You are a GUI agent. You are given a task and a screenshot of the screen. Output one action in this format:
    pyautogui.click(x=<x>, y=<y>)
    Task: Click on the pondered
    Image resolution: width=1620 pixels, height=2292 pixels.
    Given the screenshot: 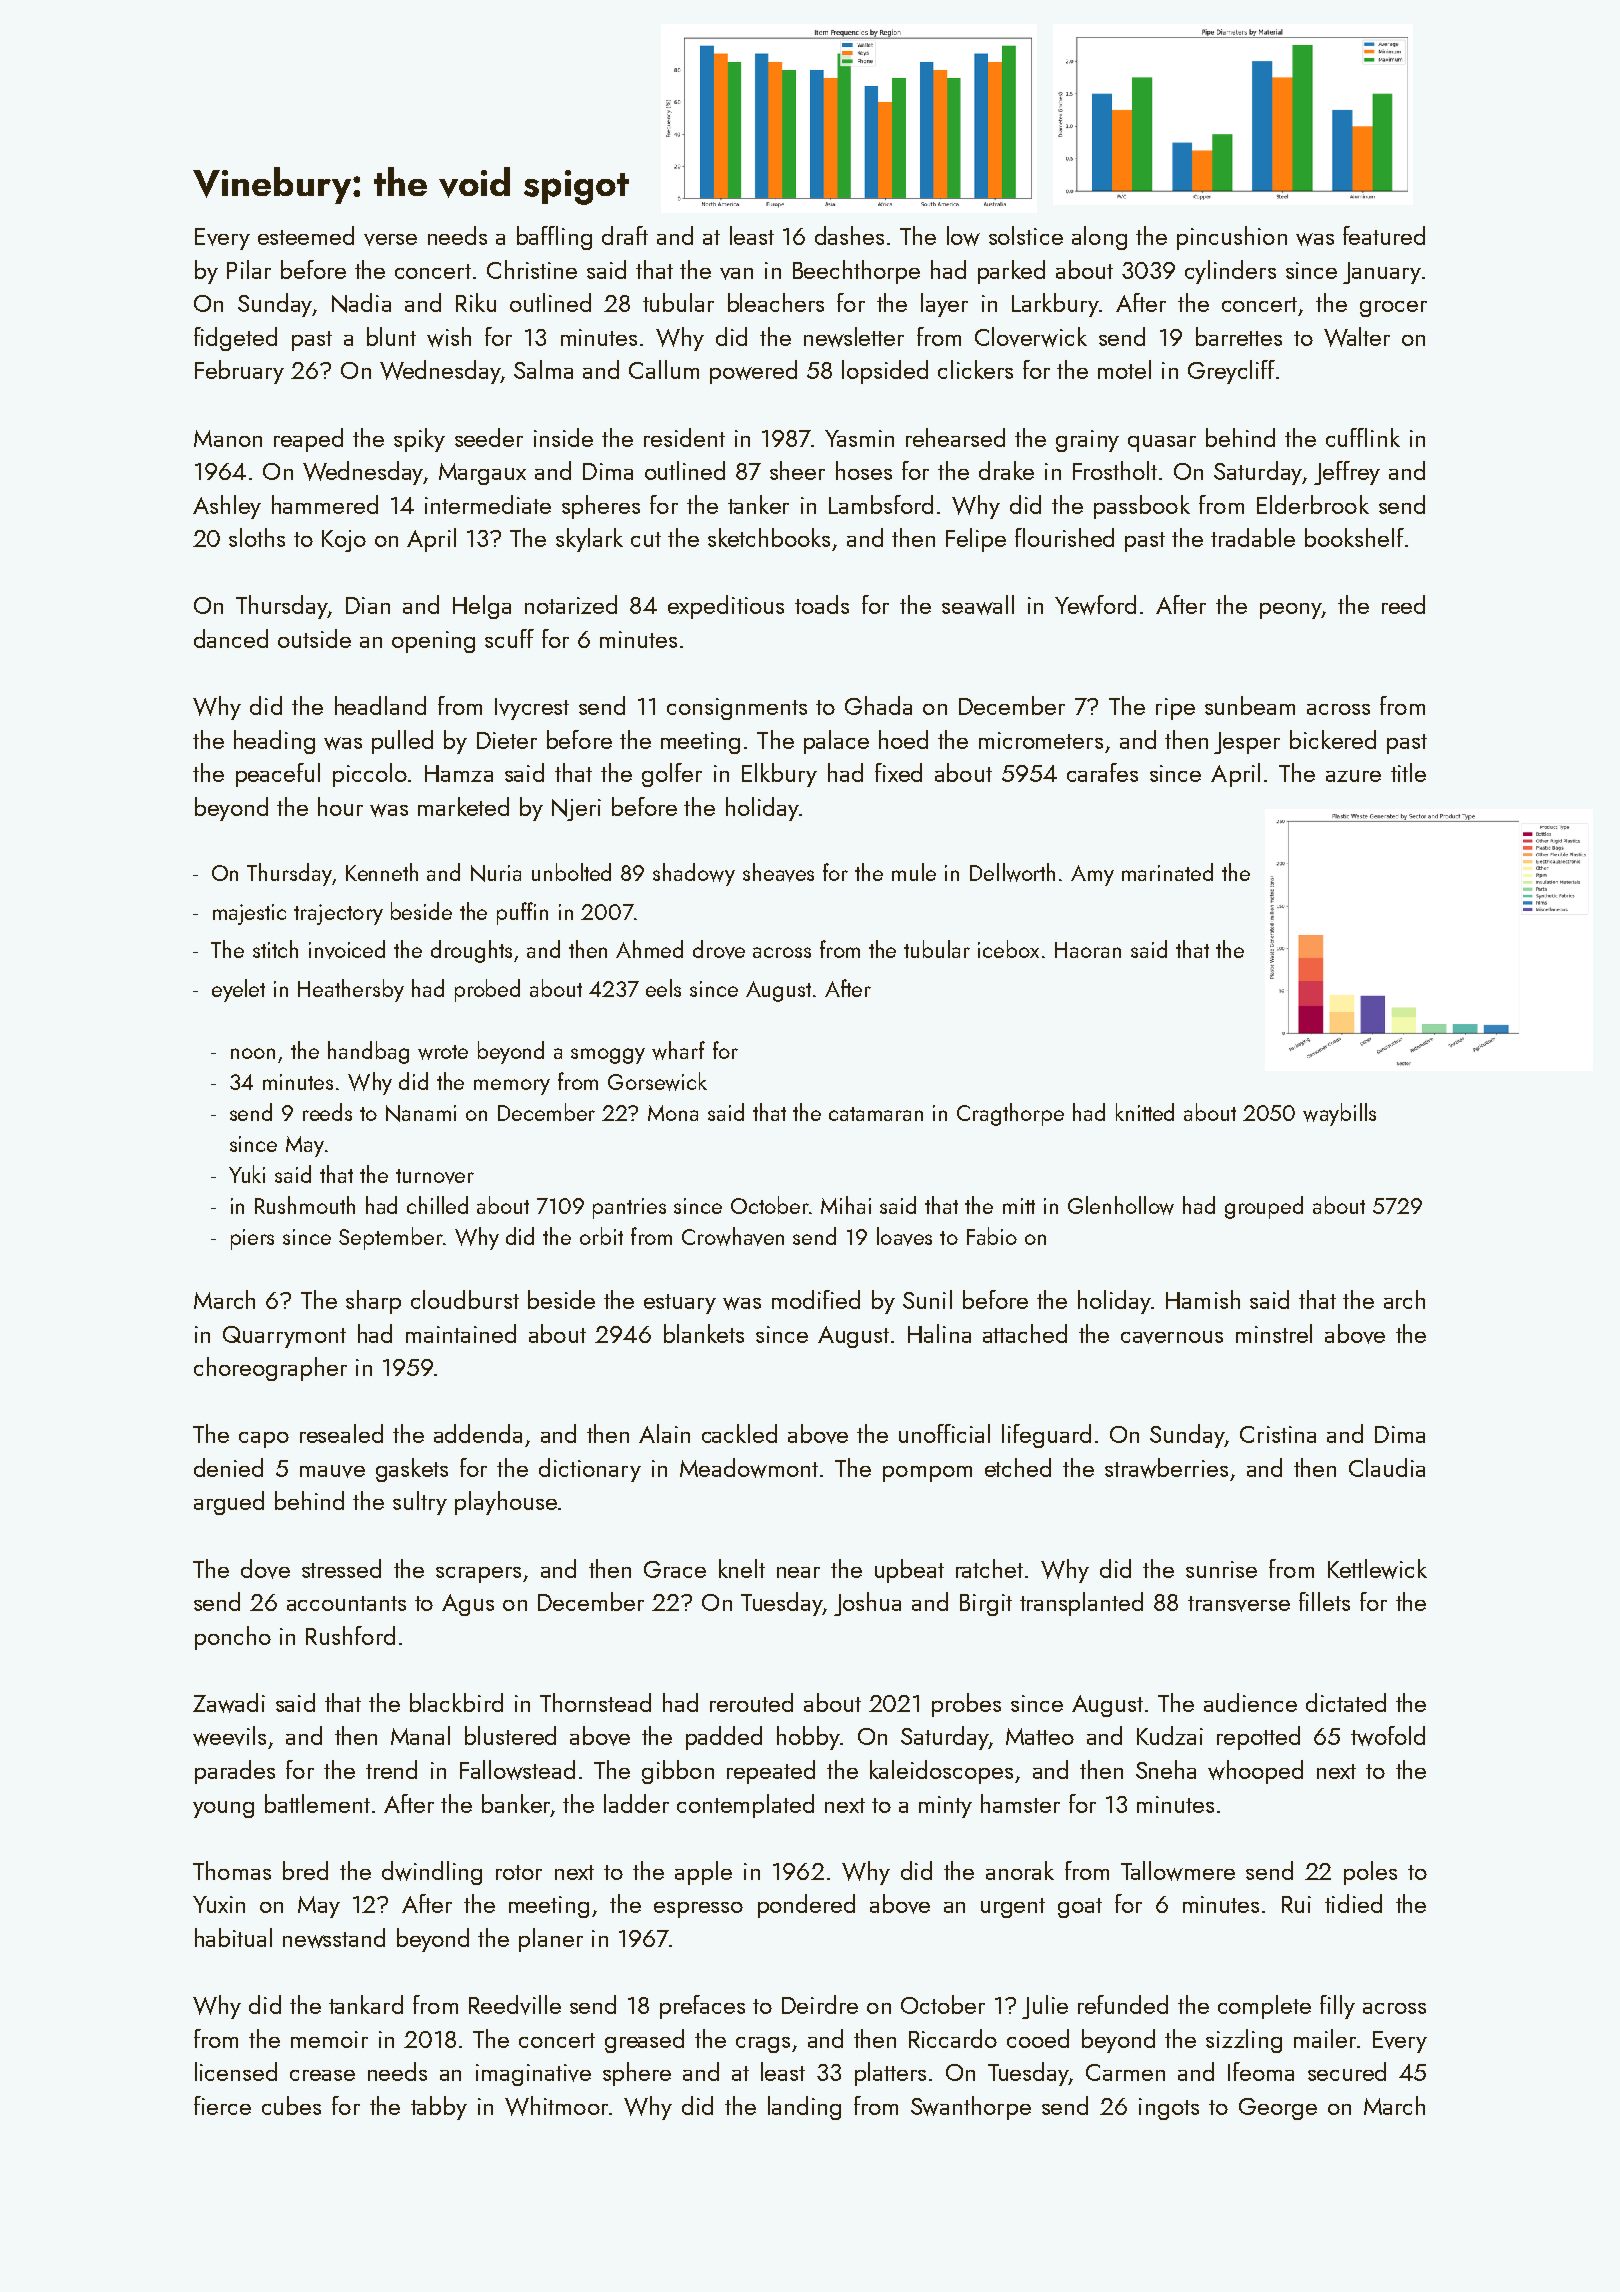 What is the action you would take?
    pyautogui.click(x=806, y=1906)
